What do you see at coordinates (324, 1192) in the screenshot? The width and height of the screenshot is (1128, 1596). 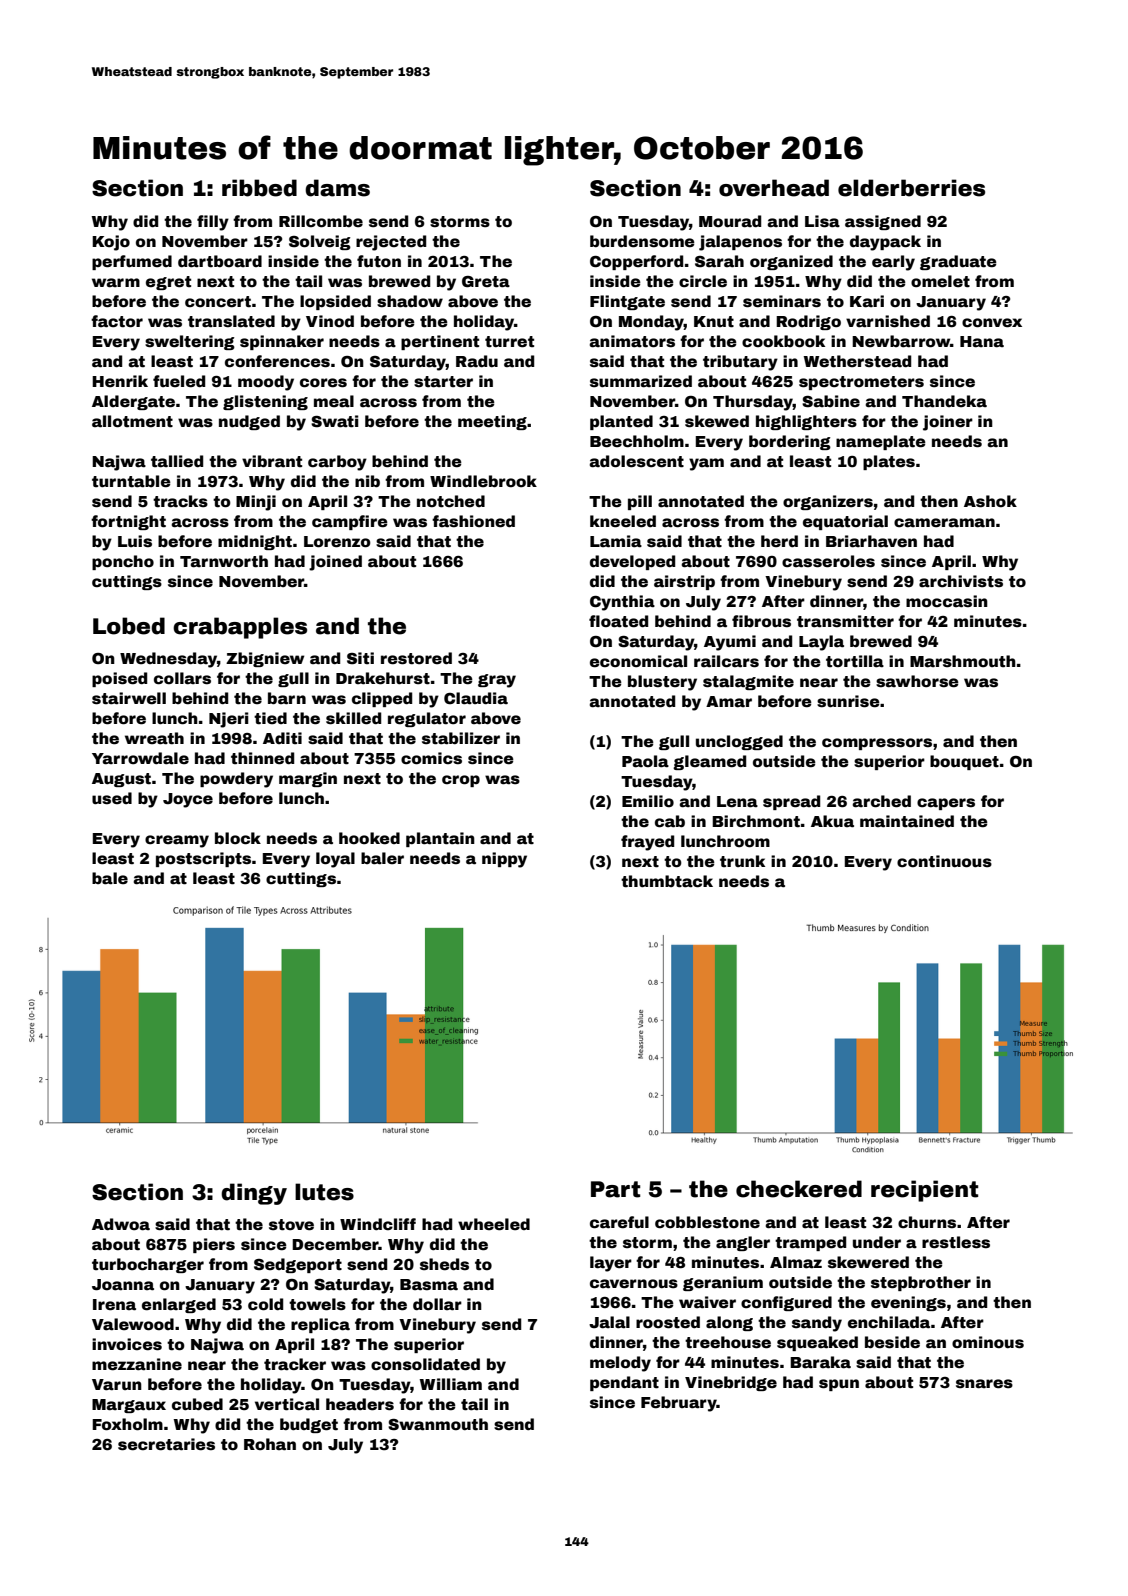 I see `lutes` at bounding box center [324, 1192].
